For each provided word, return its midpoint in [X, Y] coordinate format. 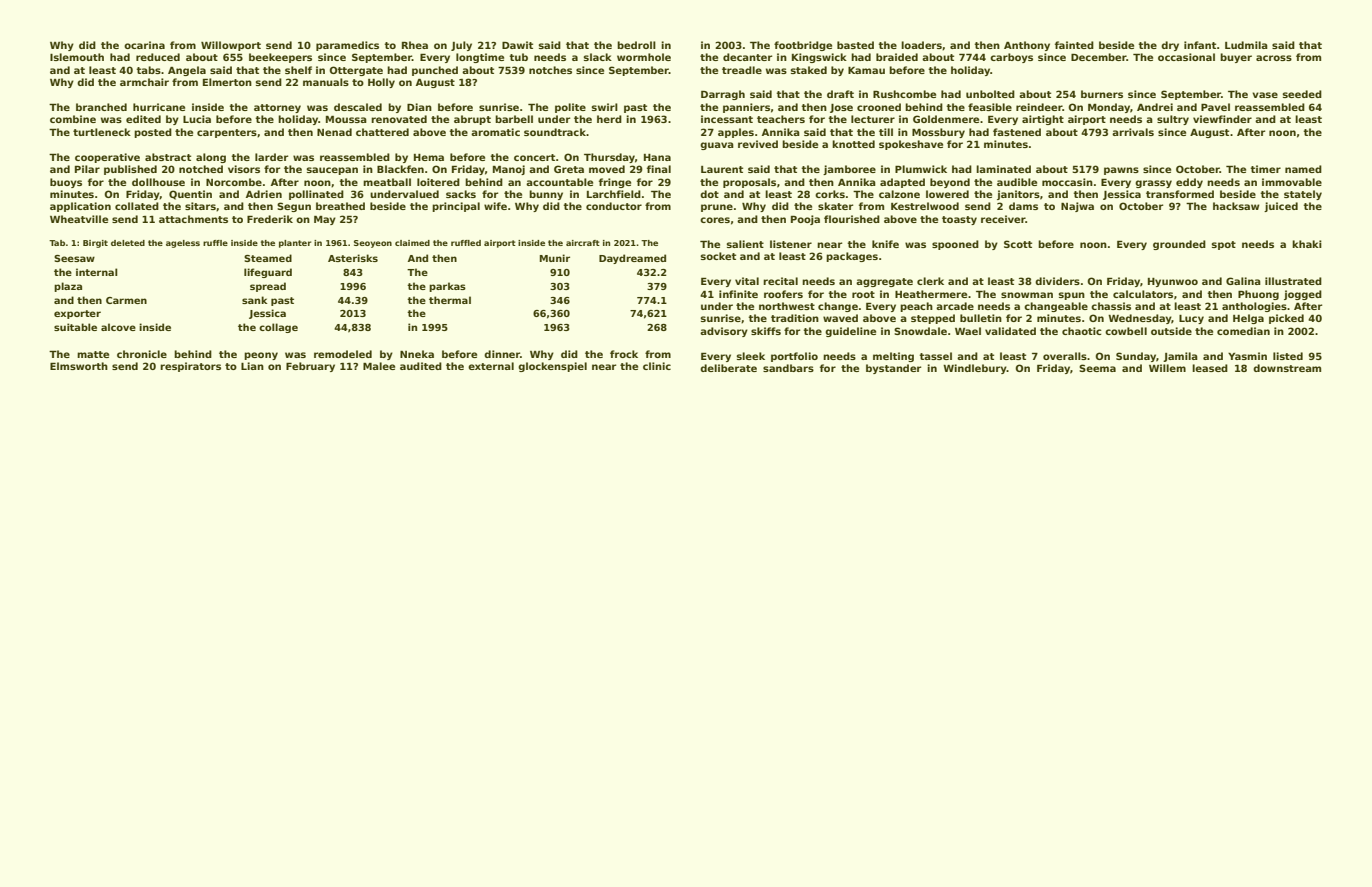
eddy [1189, 183]
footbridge [803, 46]
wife [495, 206]
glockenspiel [552, 367]
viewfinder [1222, 119]
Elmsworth [79, 366]
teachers [781, 119]
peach [916, 307]
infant [1200, 45]
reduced [158, 57]
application [80, 207]
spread [268, 287]
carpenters [227, 133]
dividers [1057, 281]
